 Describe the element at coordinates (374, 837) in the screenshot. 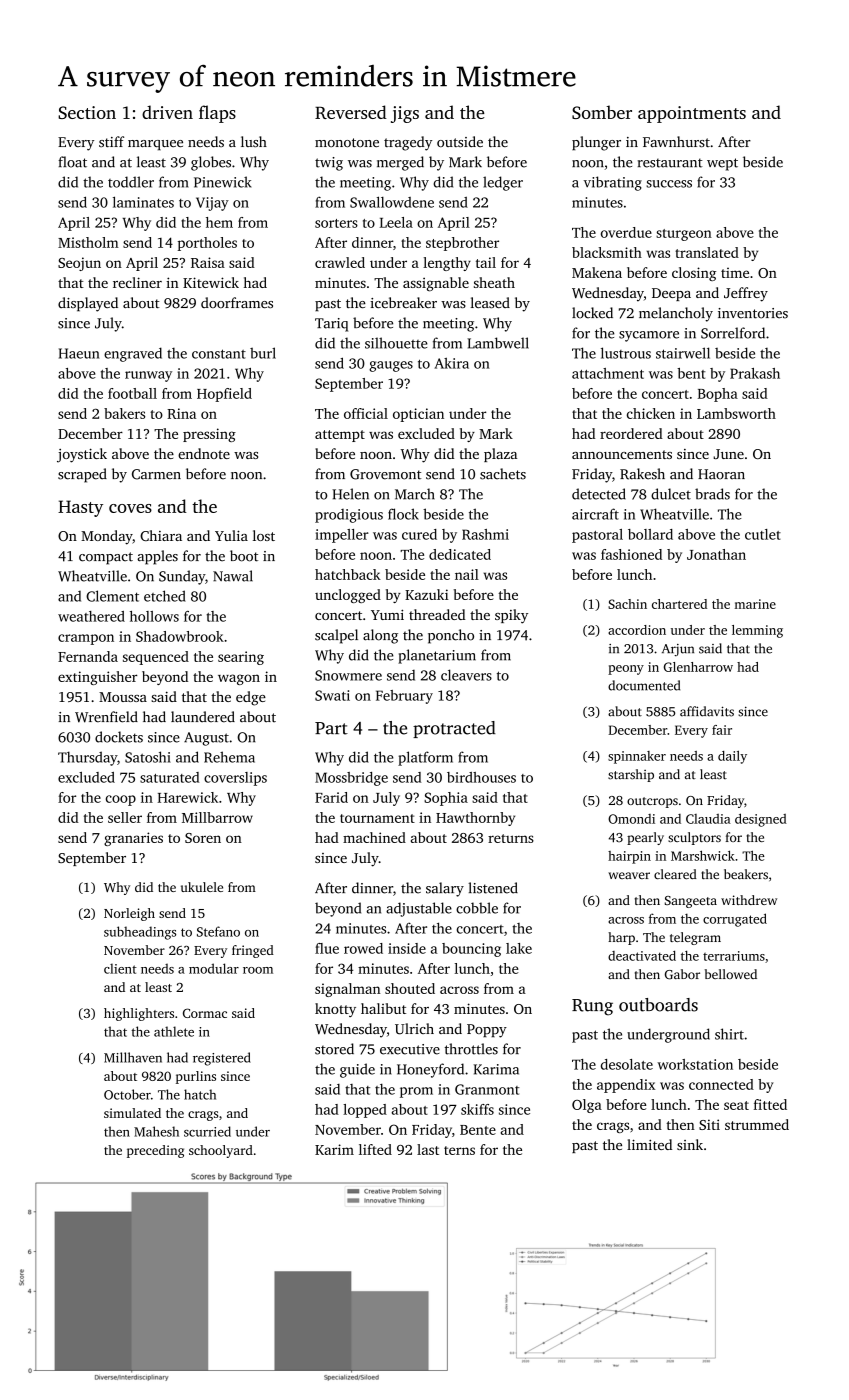

I see `machined` at that location.
